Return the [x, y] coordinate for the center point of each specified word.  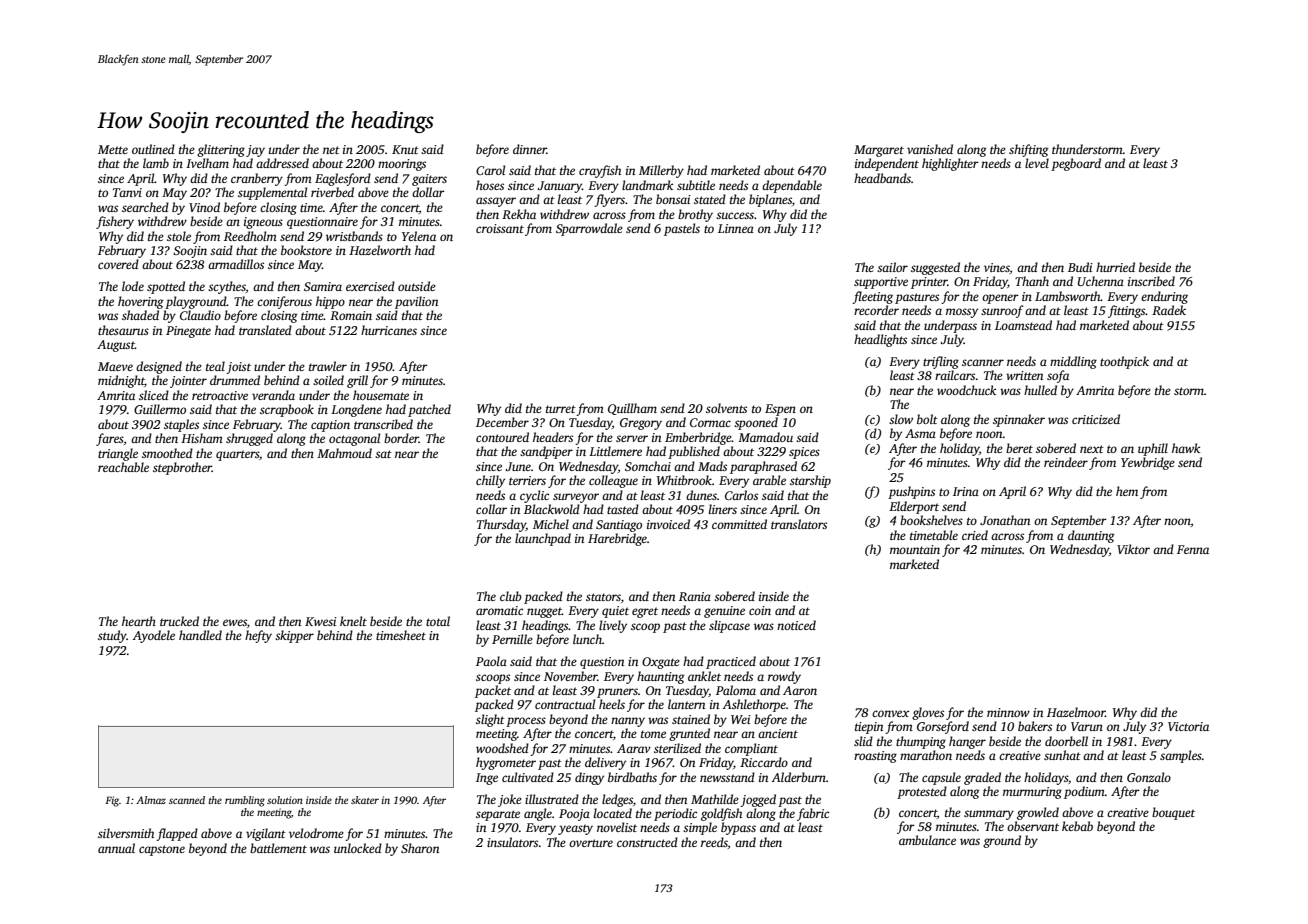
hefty [258, 636]
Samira [323, 286]
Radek [1169, 310]
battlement [278, 848]
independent [887, 164]
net [331, 150]
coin [760, 610]
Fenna [1193, 549]
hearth [139, 621]
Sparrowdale [589, 229]
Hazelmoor [1076, 712]
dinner [530, 149]
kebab [1077, 826]
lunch [587, 639]
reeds [714, 842]
